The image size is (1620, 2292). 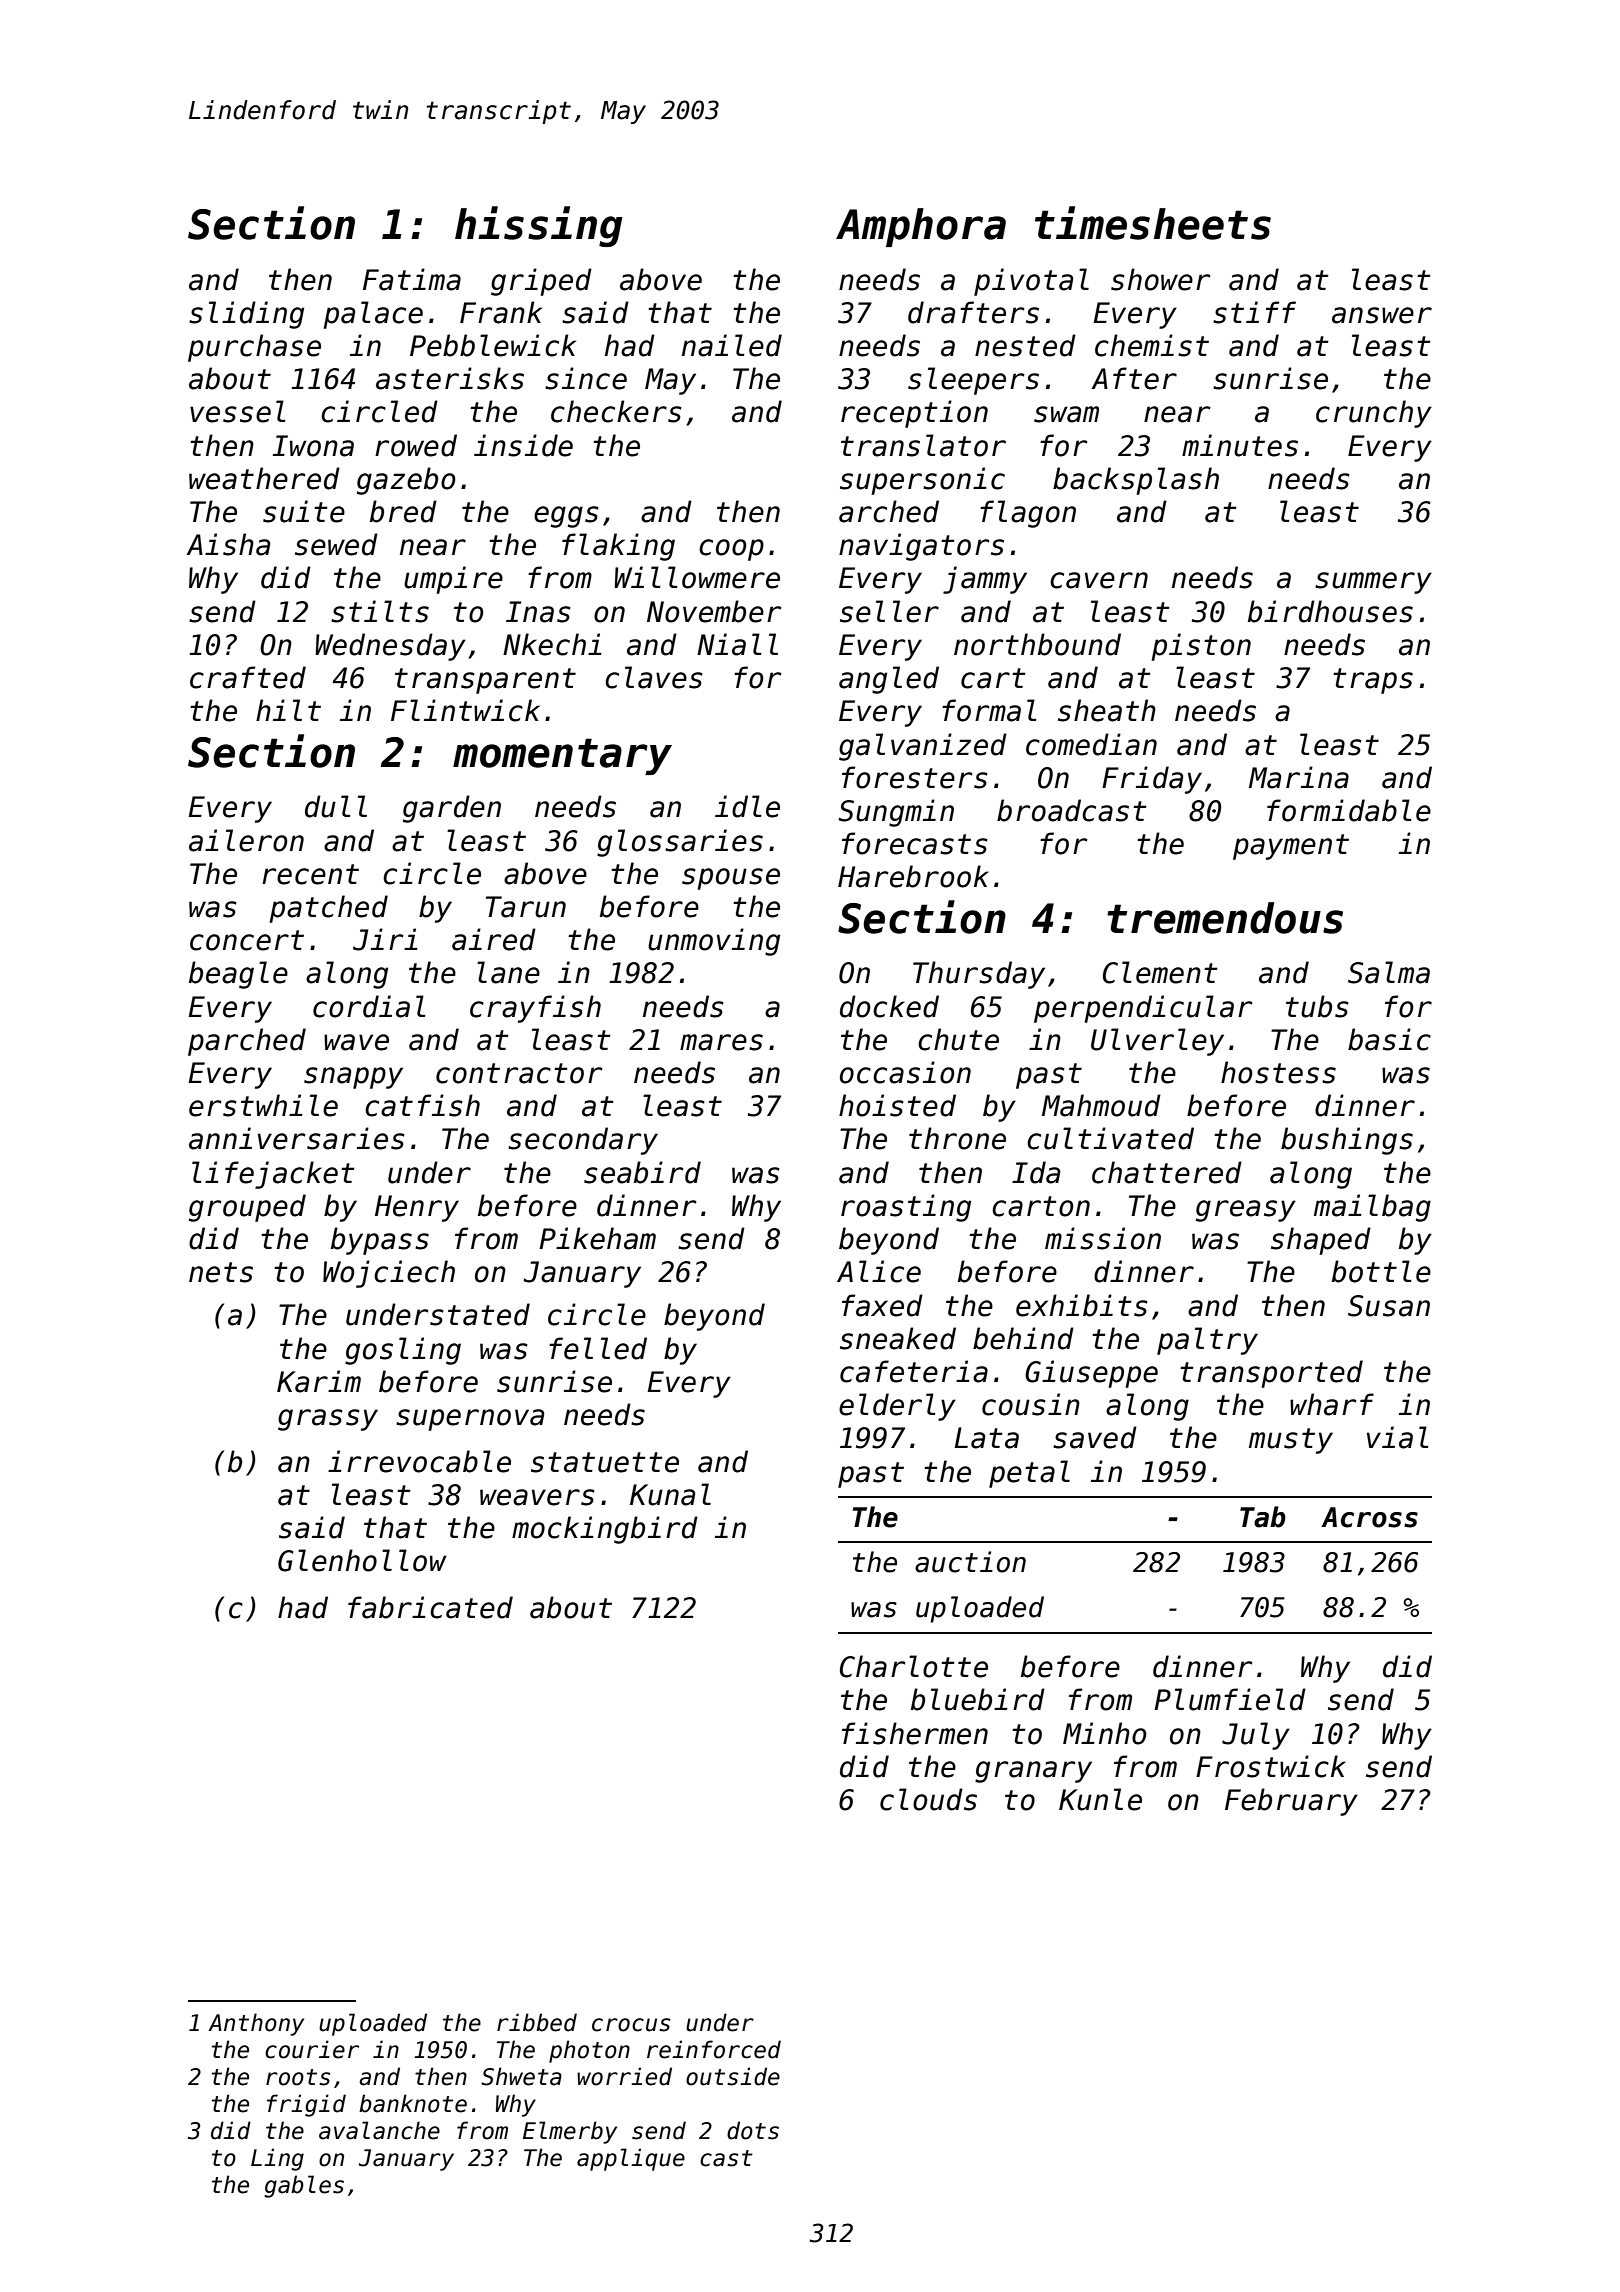 I want to click on Flintwick, so click(x=465, y=710).
